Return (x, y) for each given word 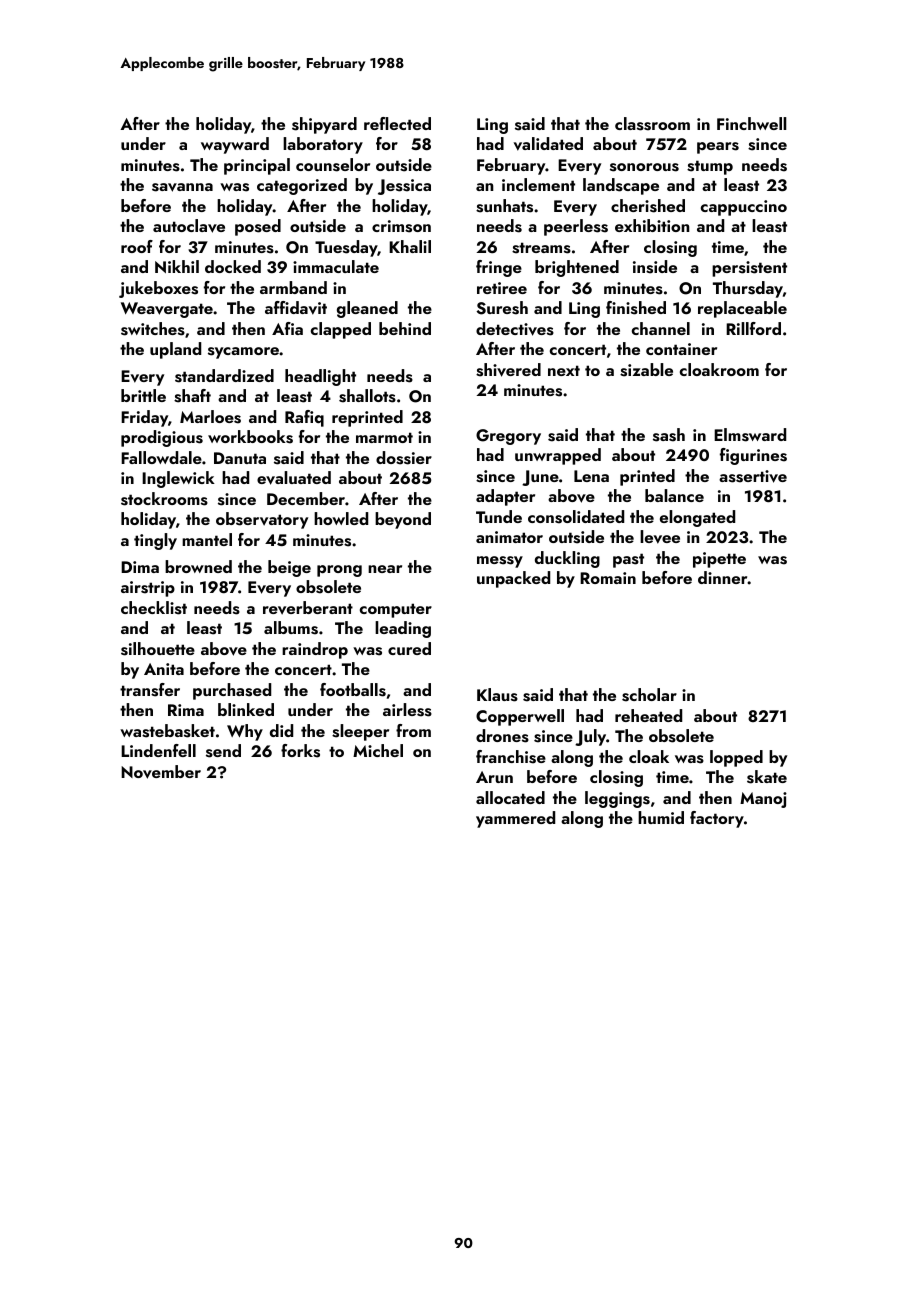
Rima (186, 710)
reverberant (308, 608)
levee (660, 537)
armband (293, 287)
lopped (736, 758)
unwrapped (558, 456)
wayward (235, 145)
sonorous (644, 167)
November (161, 772)
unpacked (513, 579)
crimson (401, 226)
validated (548, 144)
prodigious (162, 438)
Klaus (497, 695)
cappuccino (744, 208)
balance (674, 495)
